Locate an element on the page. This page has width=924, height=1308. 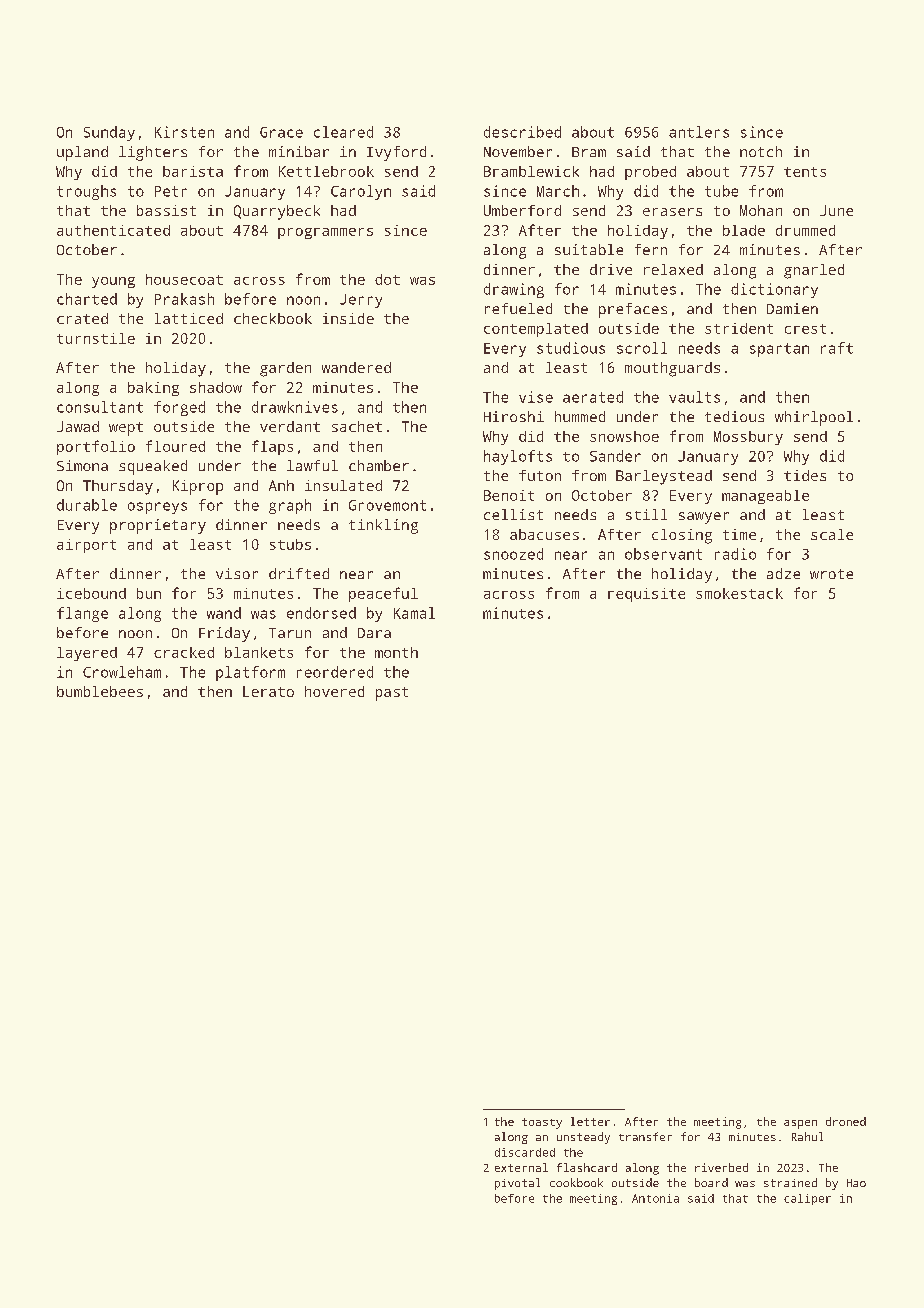
notch is located at coordinates (761, 151).
